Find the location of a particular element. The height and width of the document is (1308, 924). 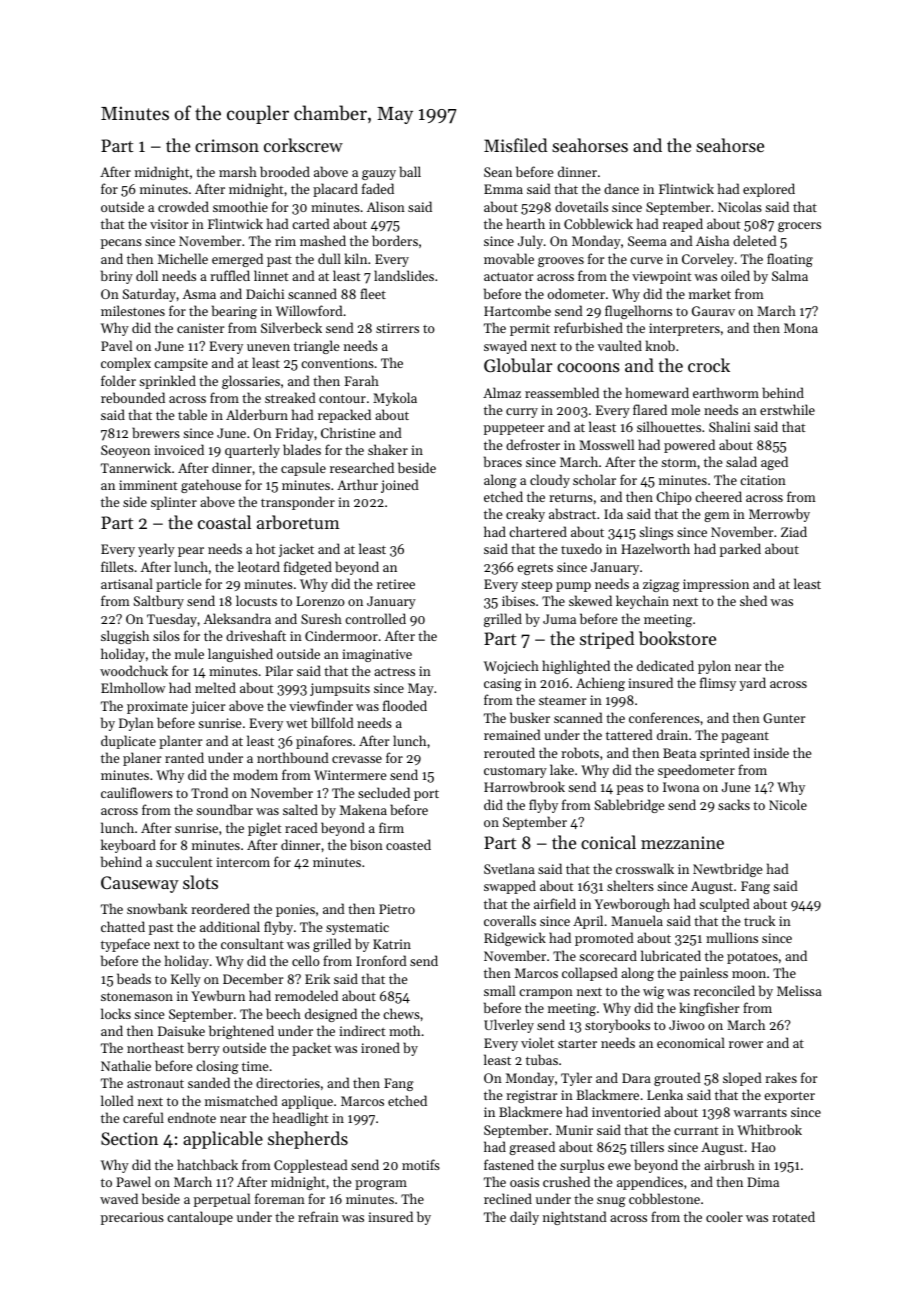

Pilar is located at coordinates (279, 670).
